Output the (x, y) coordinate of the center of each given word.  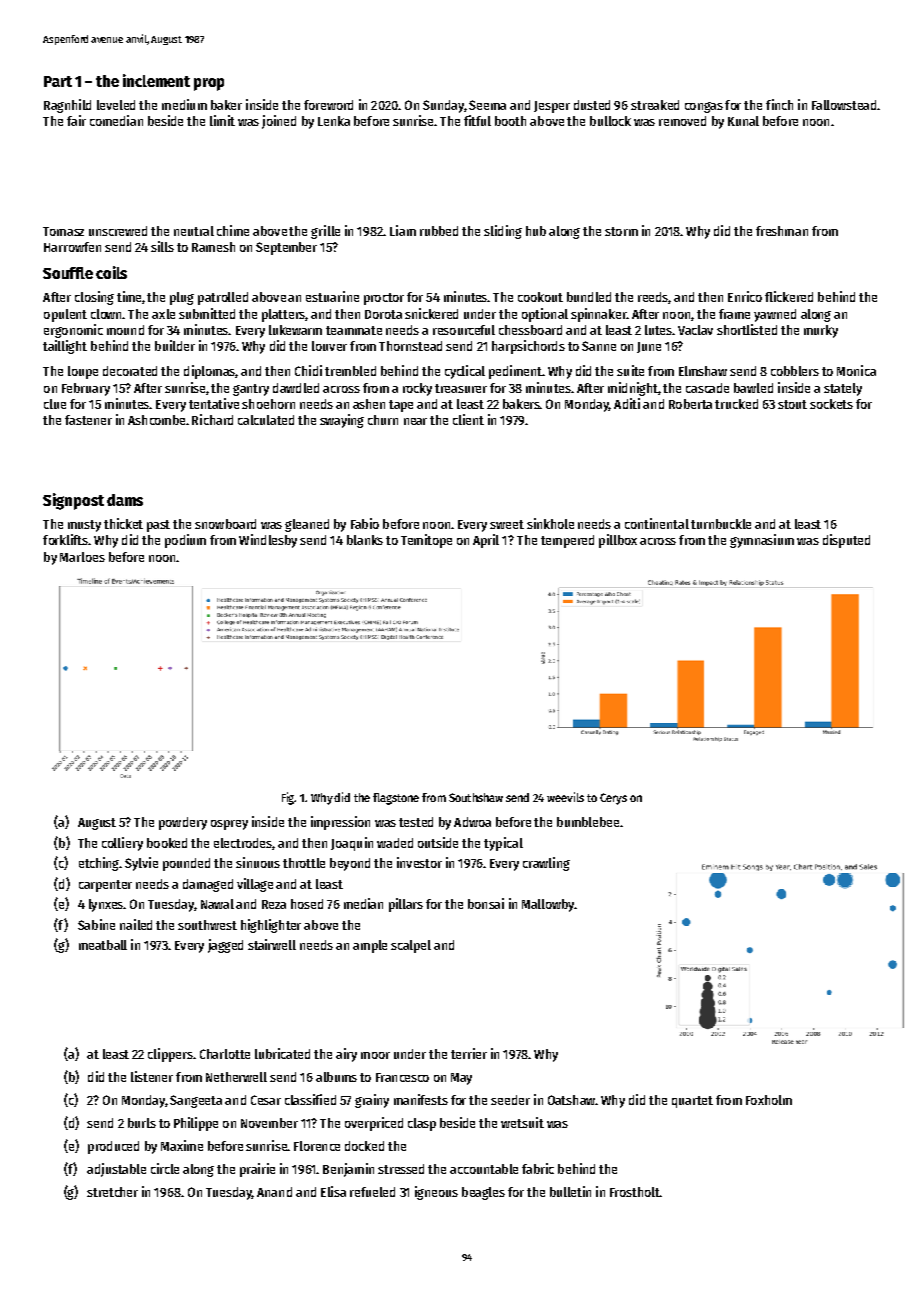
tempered (567, 541)
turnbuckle (721, 524)
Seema (487, 105)
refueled (372, 1192)
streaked (655, 105)
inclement (156, 80)
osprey (229, 825)
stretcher (112, 1192)
